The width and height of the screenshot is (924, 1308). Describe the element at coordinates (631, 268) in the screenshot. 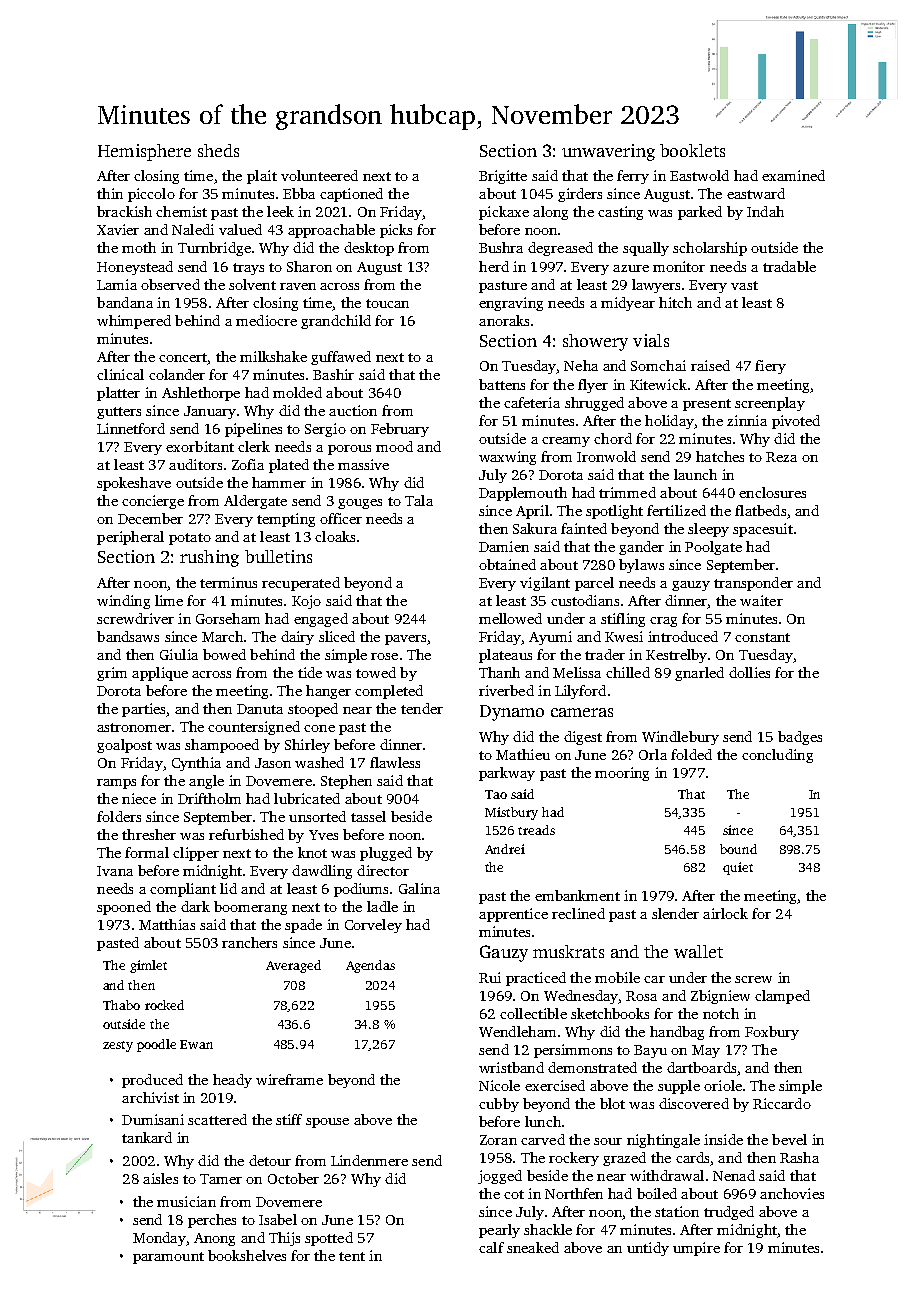

I see `azure` at that location.
